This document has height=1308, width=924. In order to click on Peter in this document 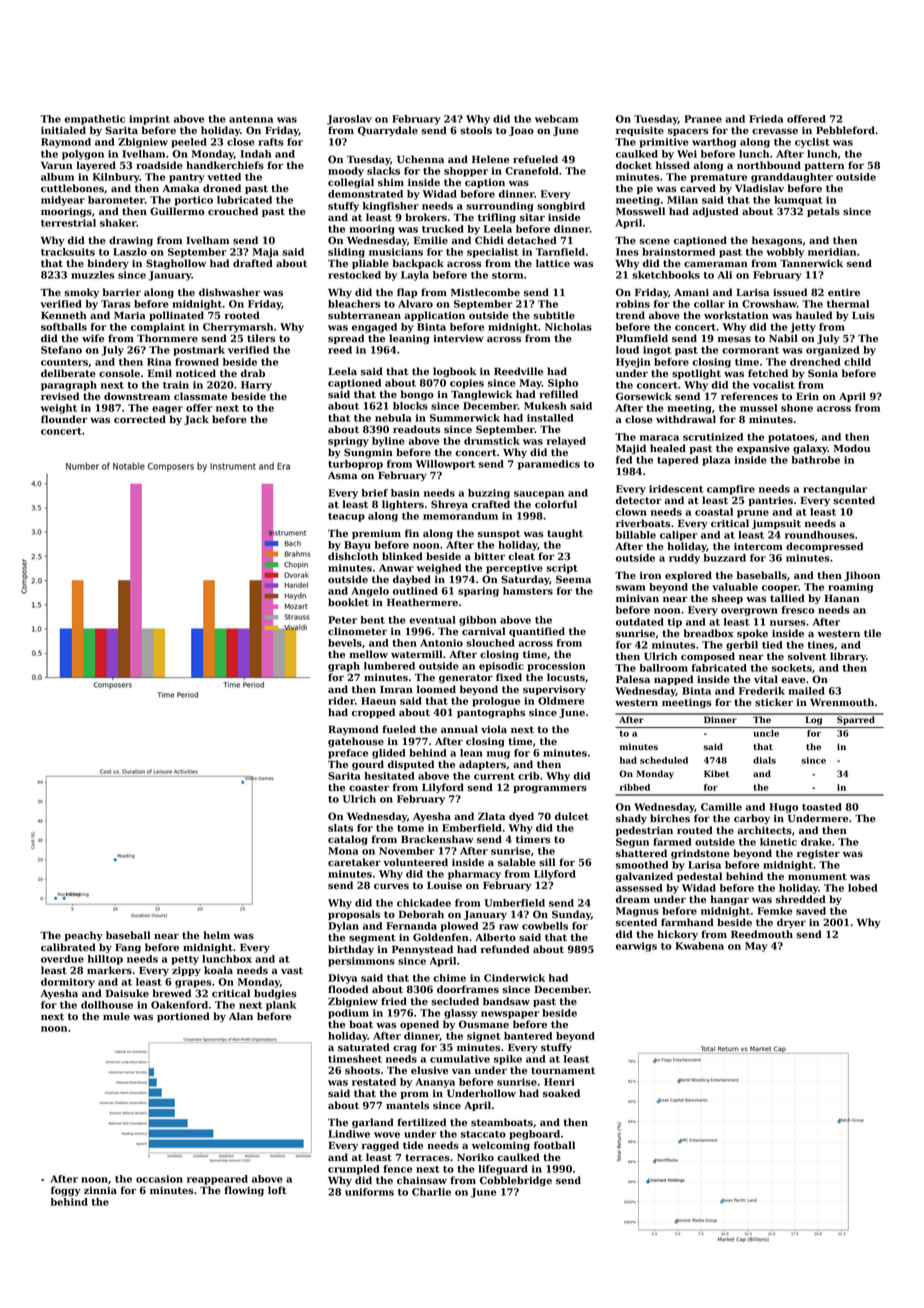, I will do `click(342, 620)`.
